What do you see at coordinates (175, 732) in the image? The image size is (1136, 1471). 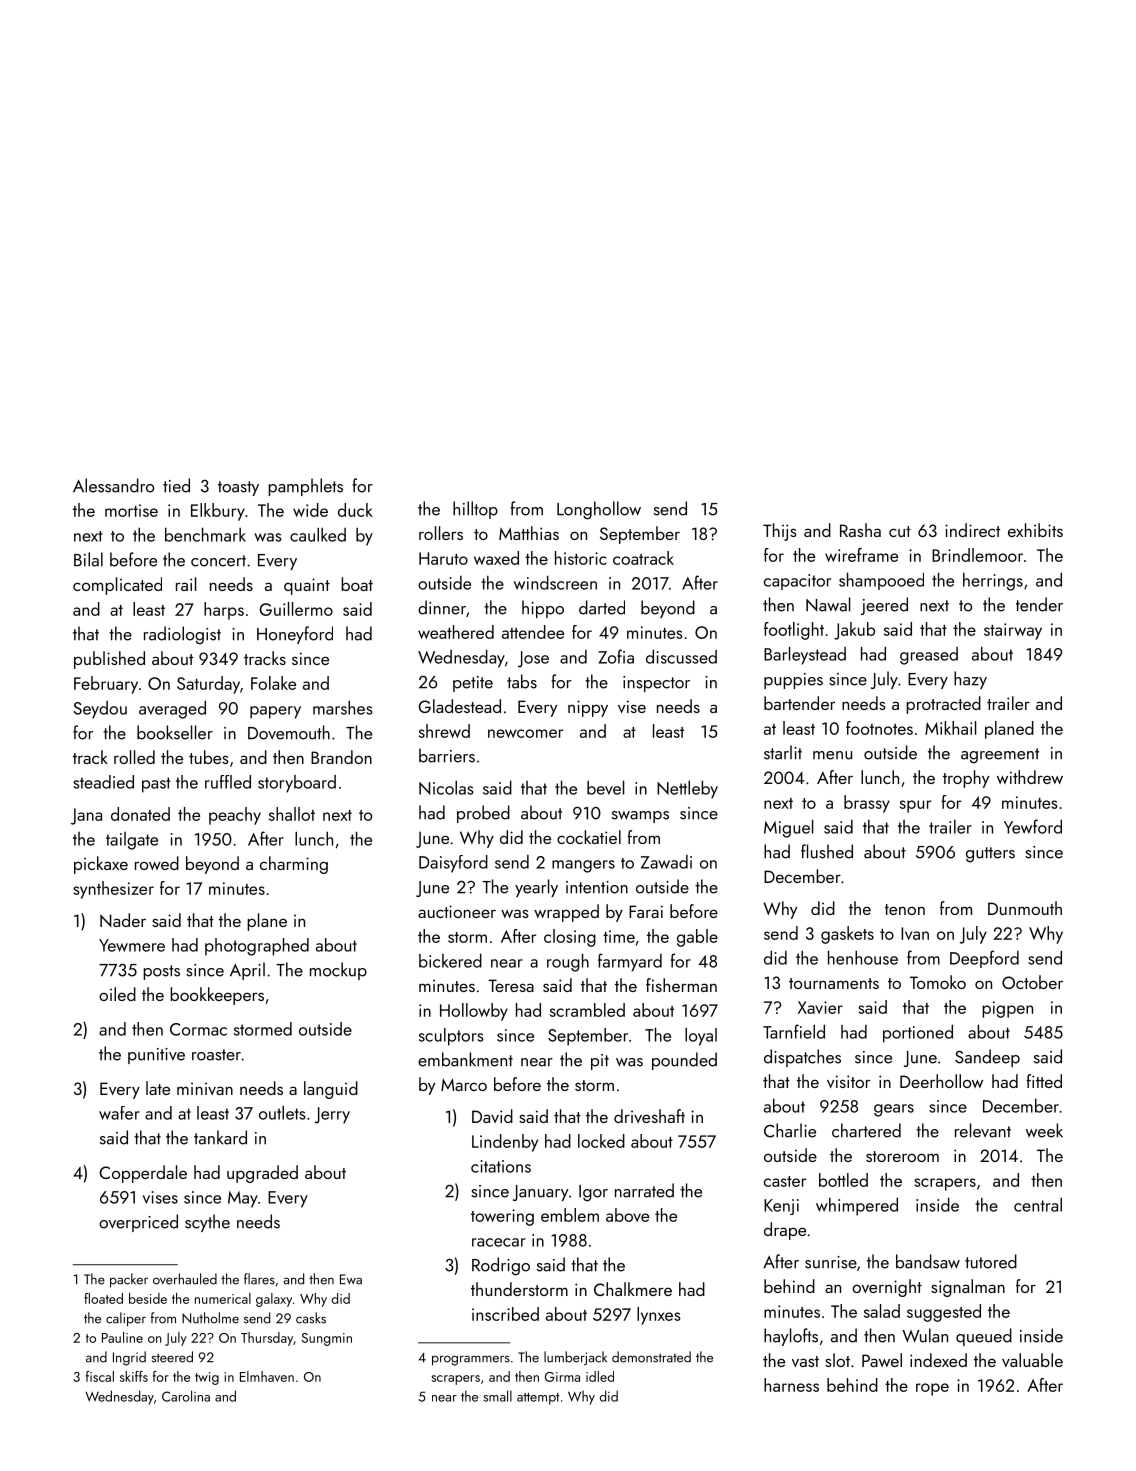 I see `bookseller` at bounding box center [175, 732].
